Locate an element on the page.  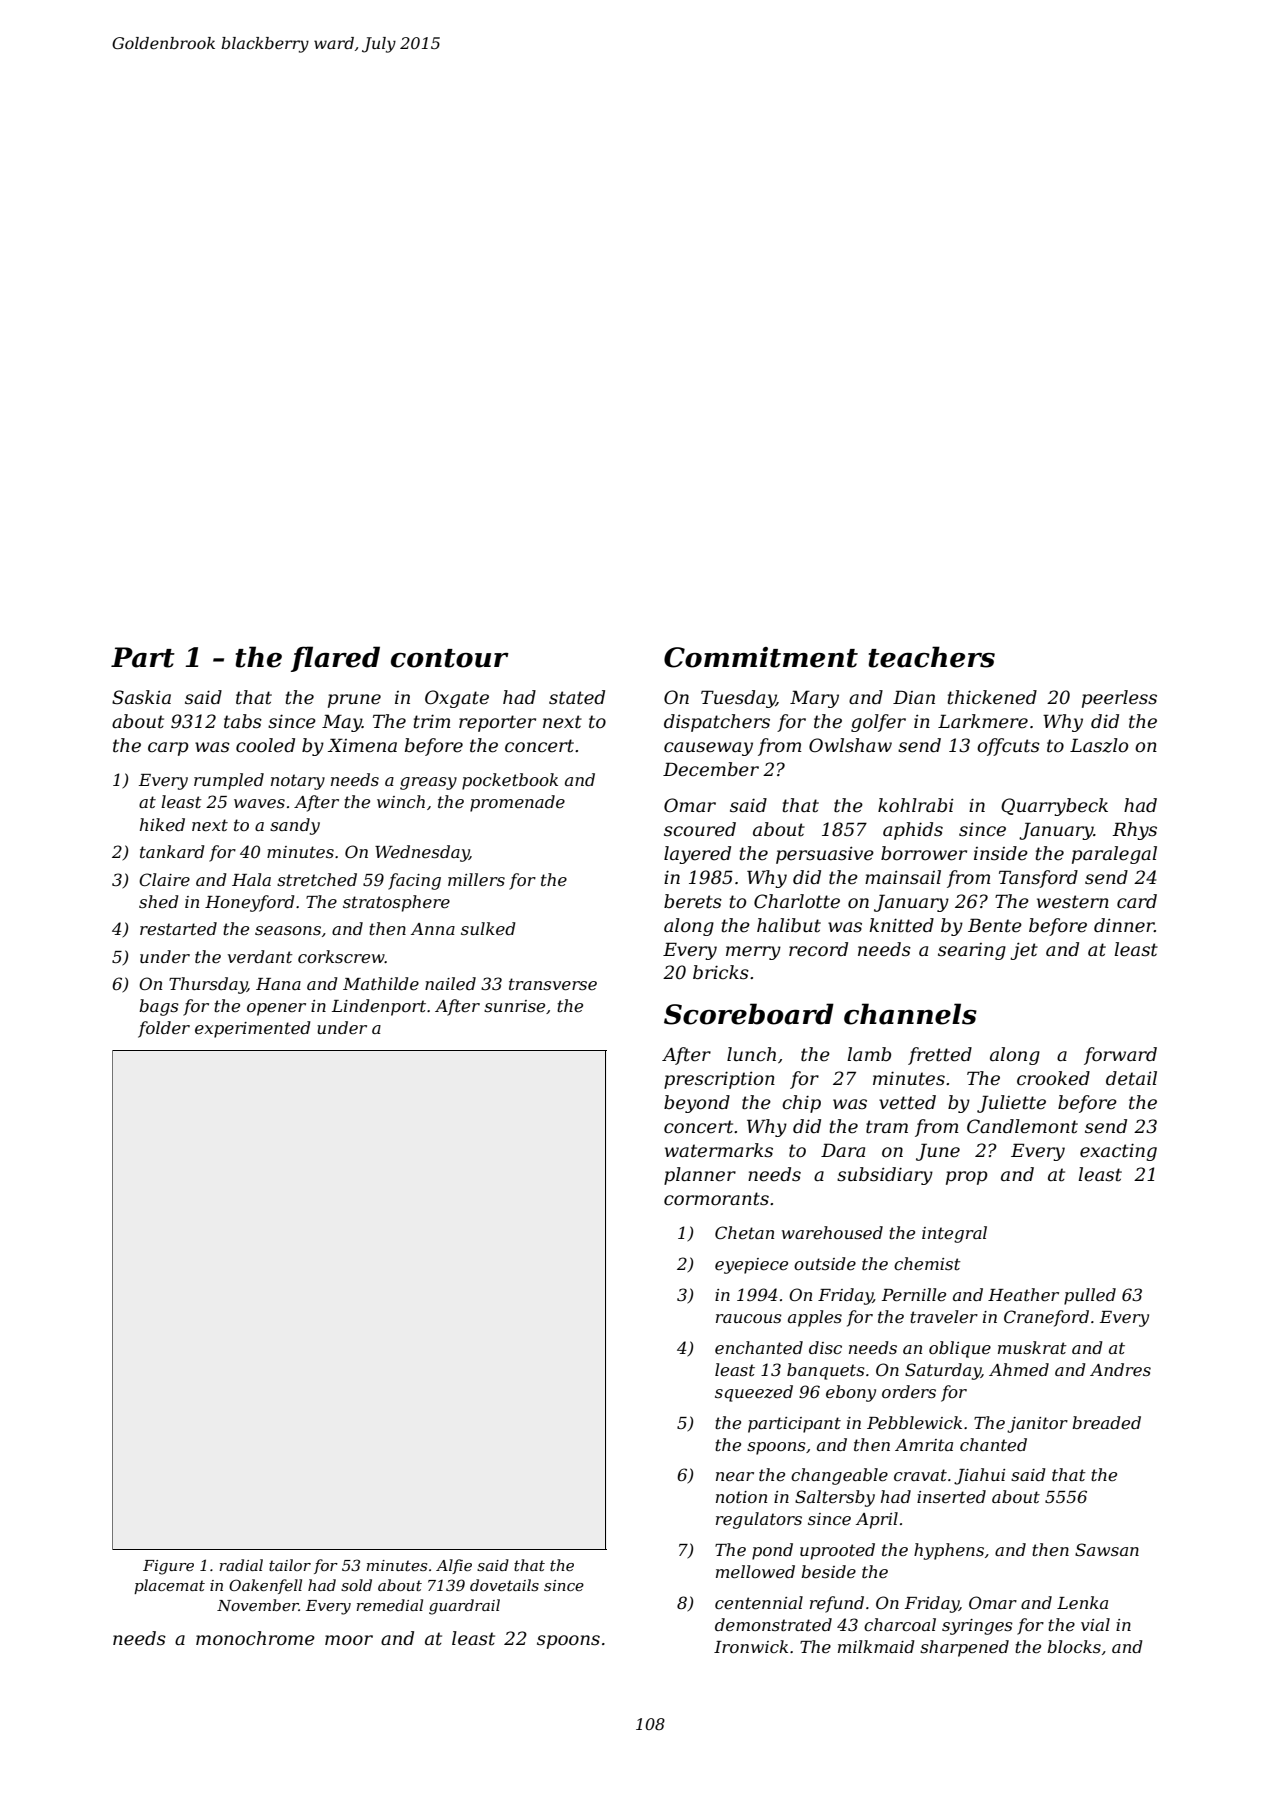
Bente is located at coordinates (995, 925).
